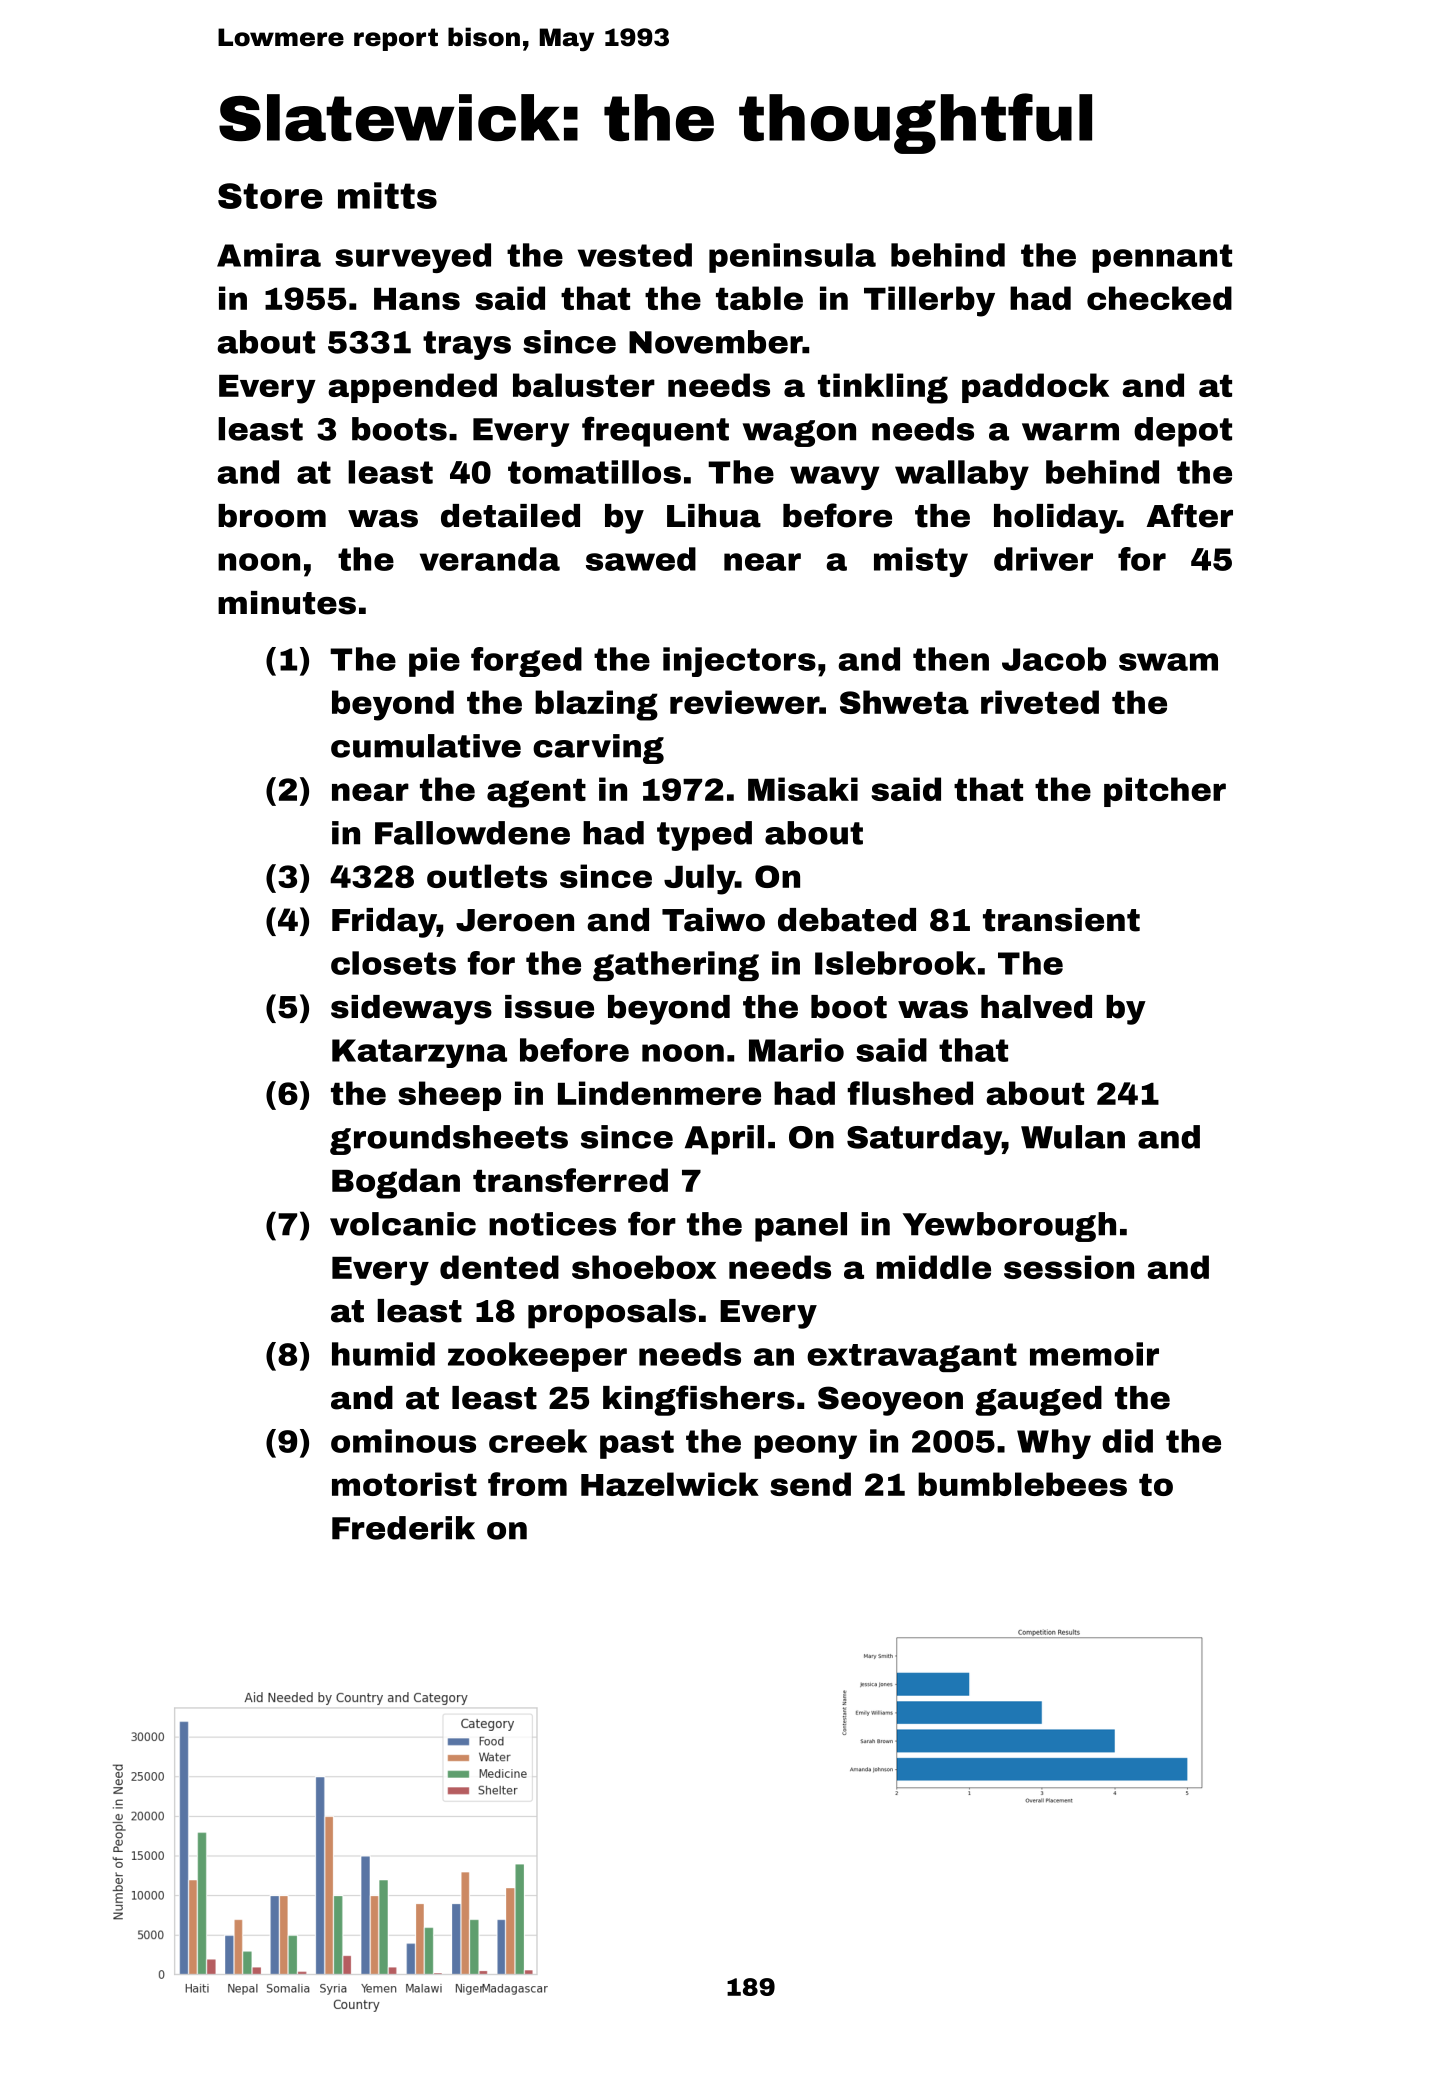 Image resolution: width=1450 pixels, height=2100 pixels. I want to click on ominous, so click(403, 1441).
